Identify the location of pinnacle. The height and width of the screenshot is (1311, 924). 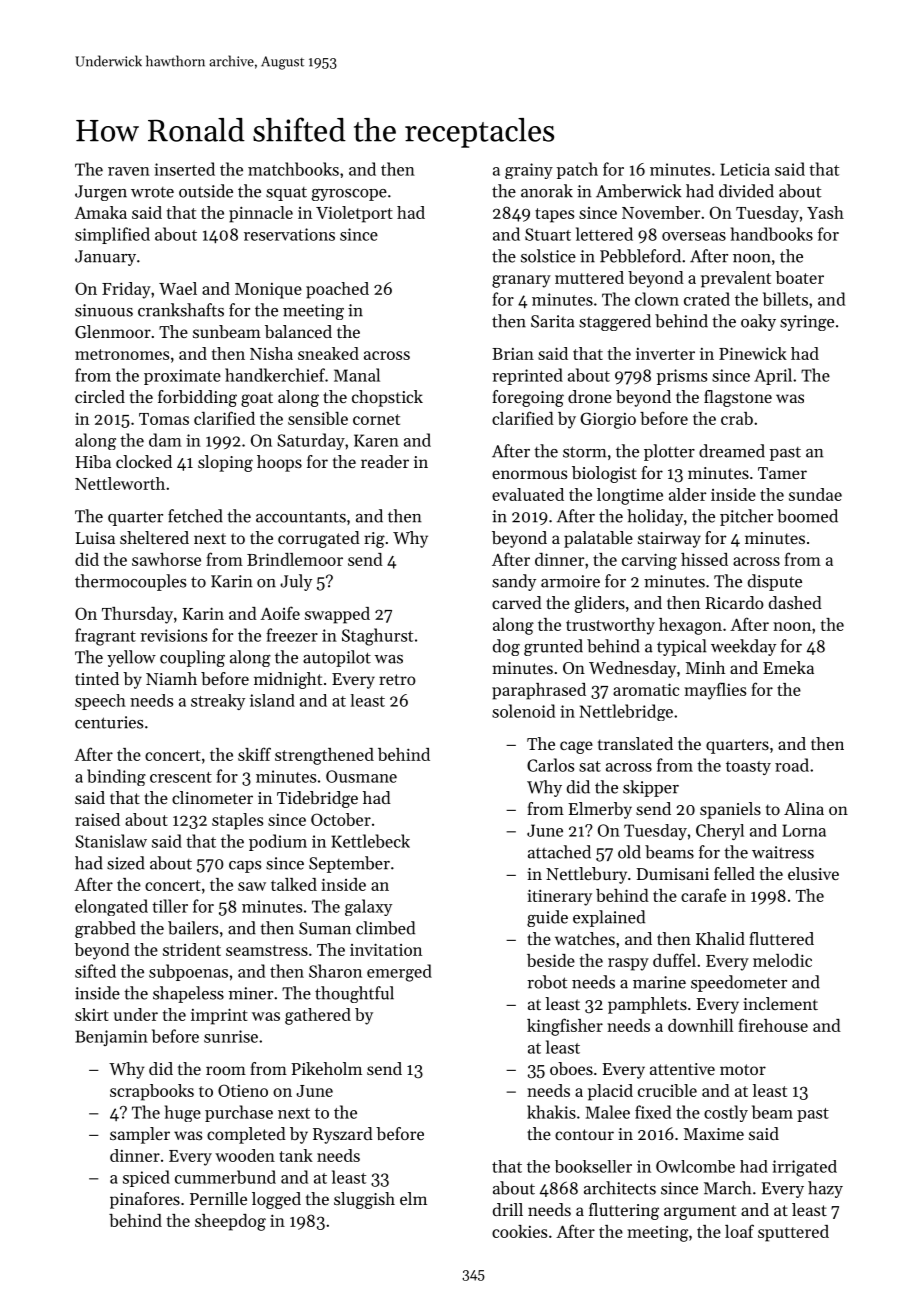
(261, 214).
